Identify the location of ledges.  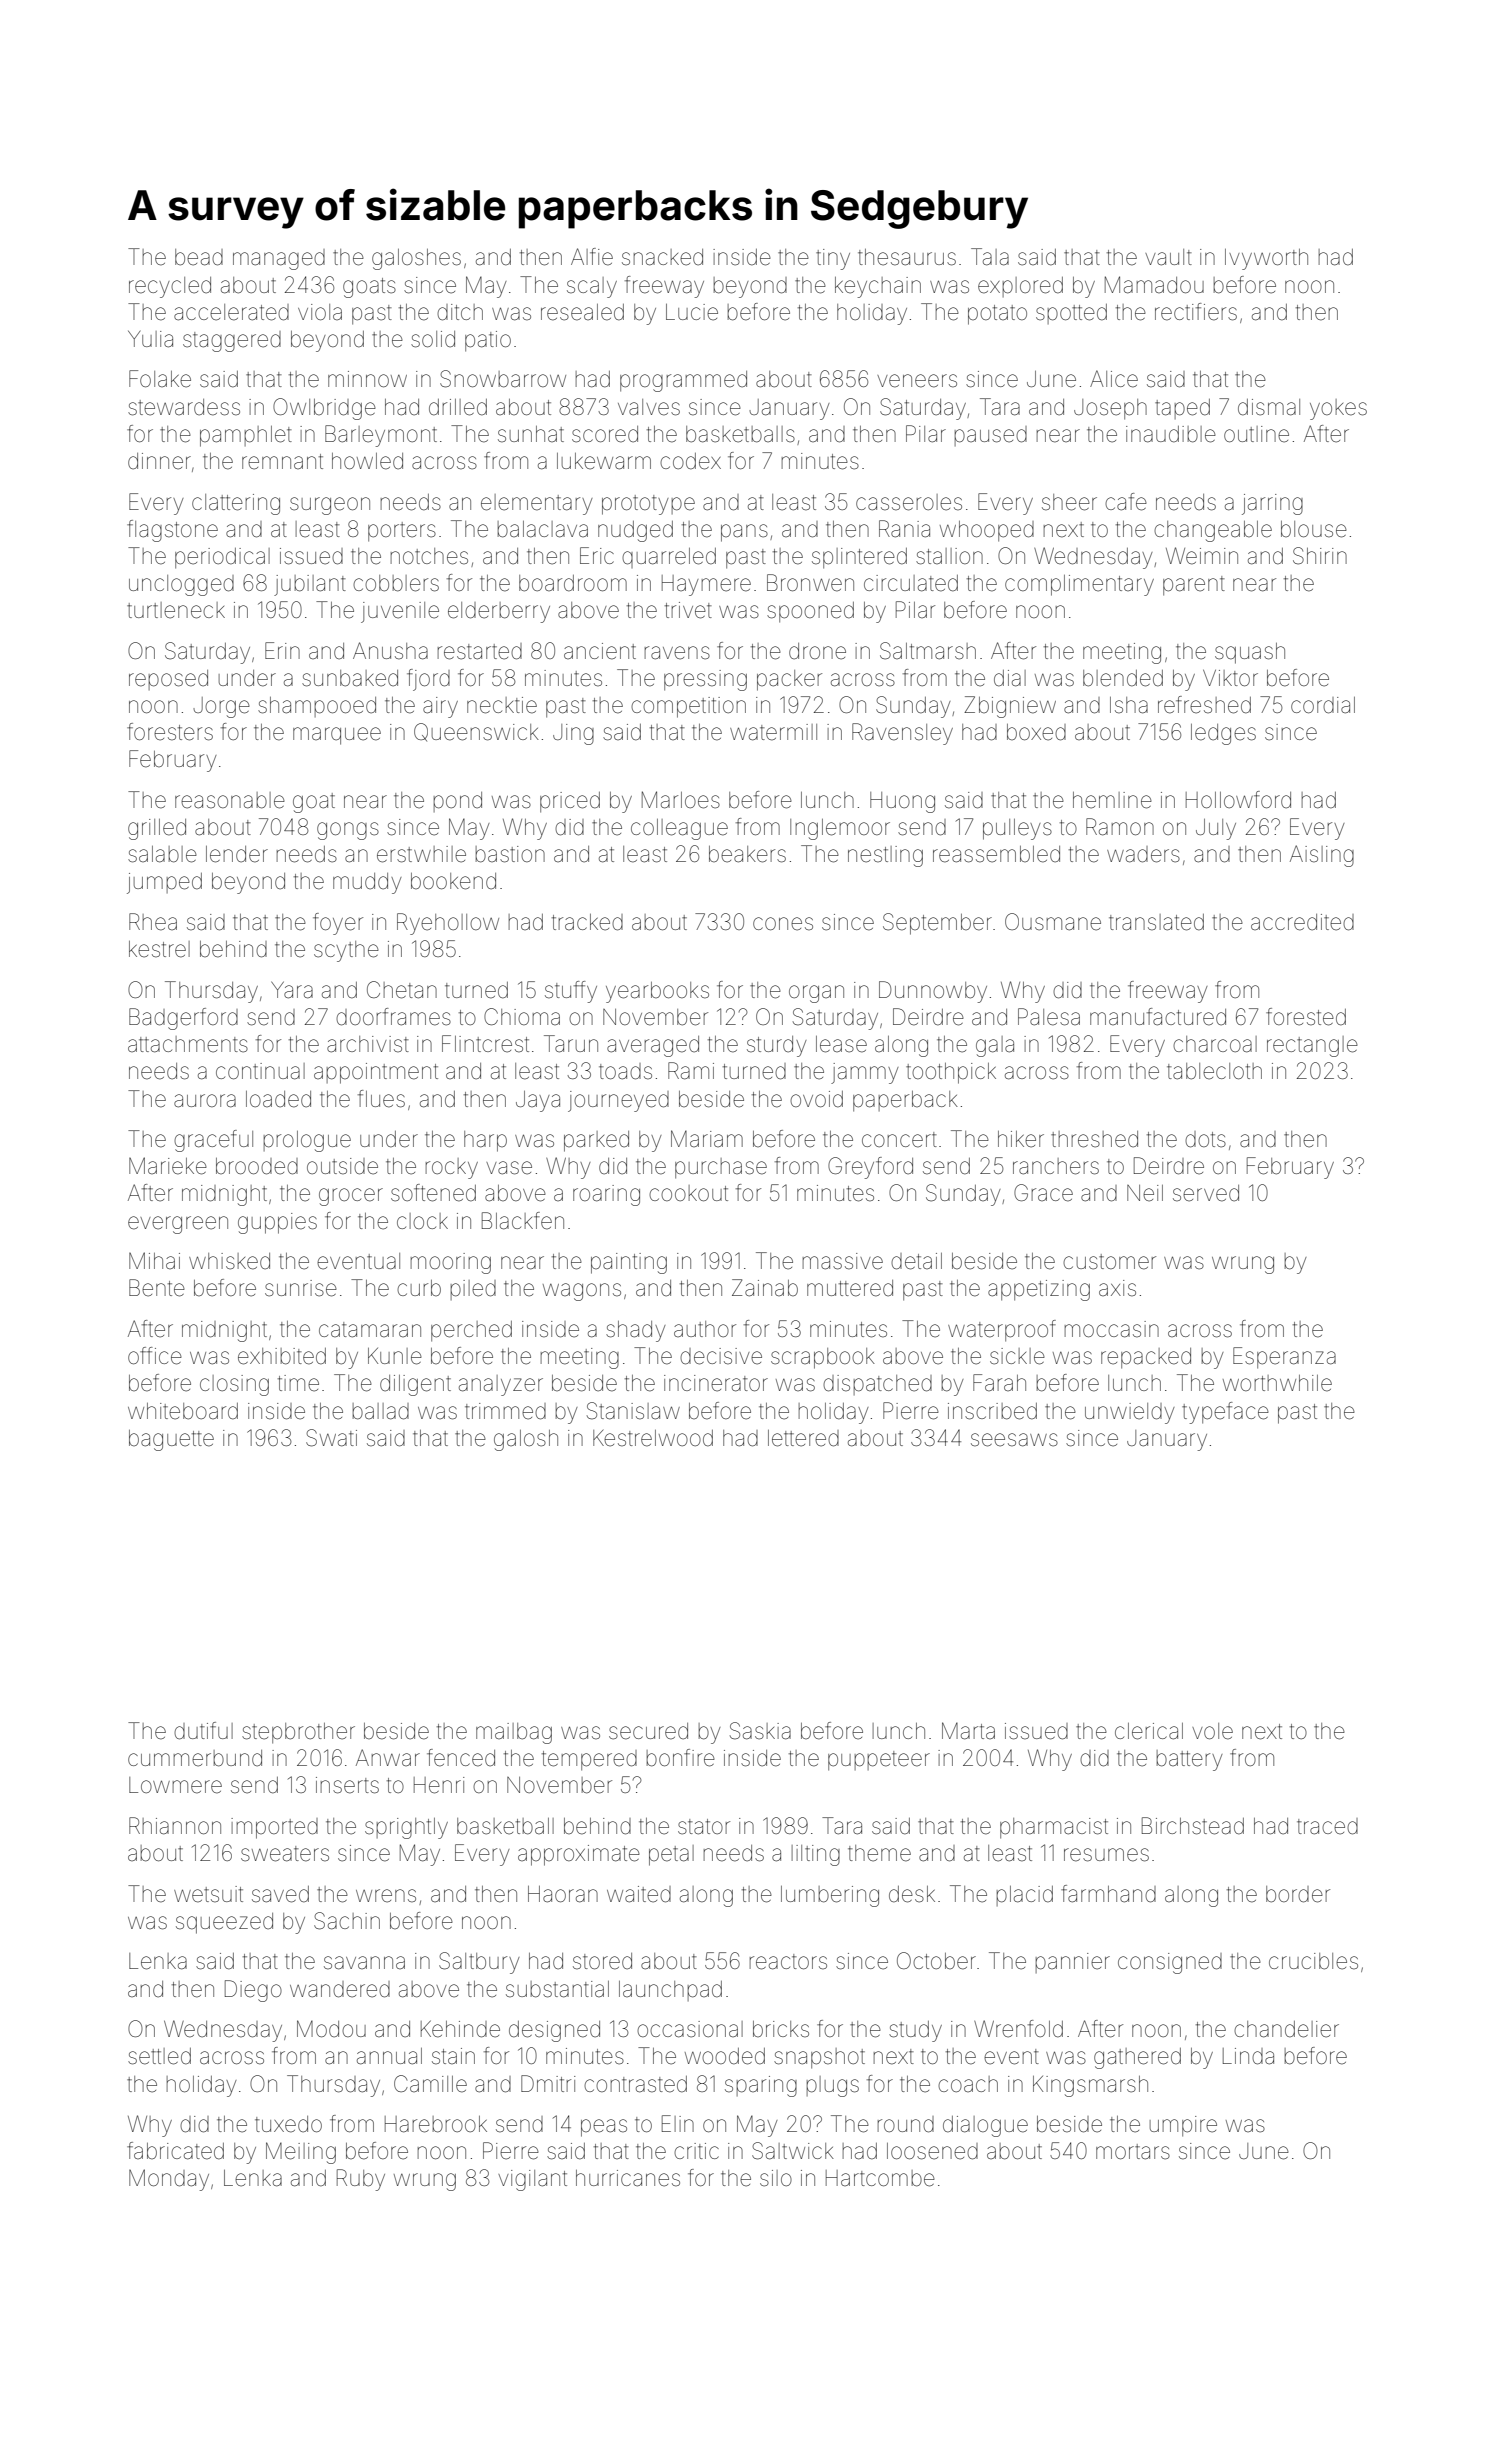
(1223, 734).
